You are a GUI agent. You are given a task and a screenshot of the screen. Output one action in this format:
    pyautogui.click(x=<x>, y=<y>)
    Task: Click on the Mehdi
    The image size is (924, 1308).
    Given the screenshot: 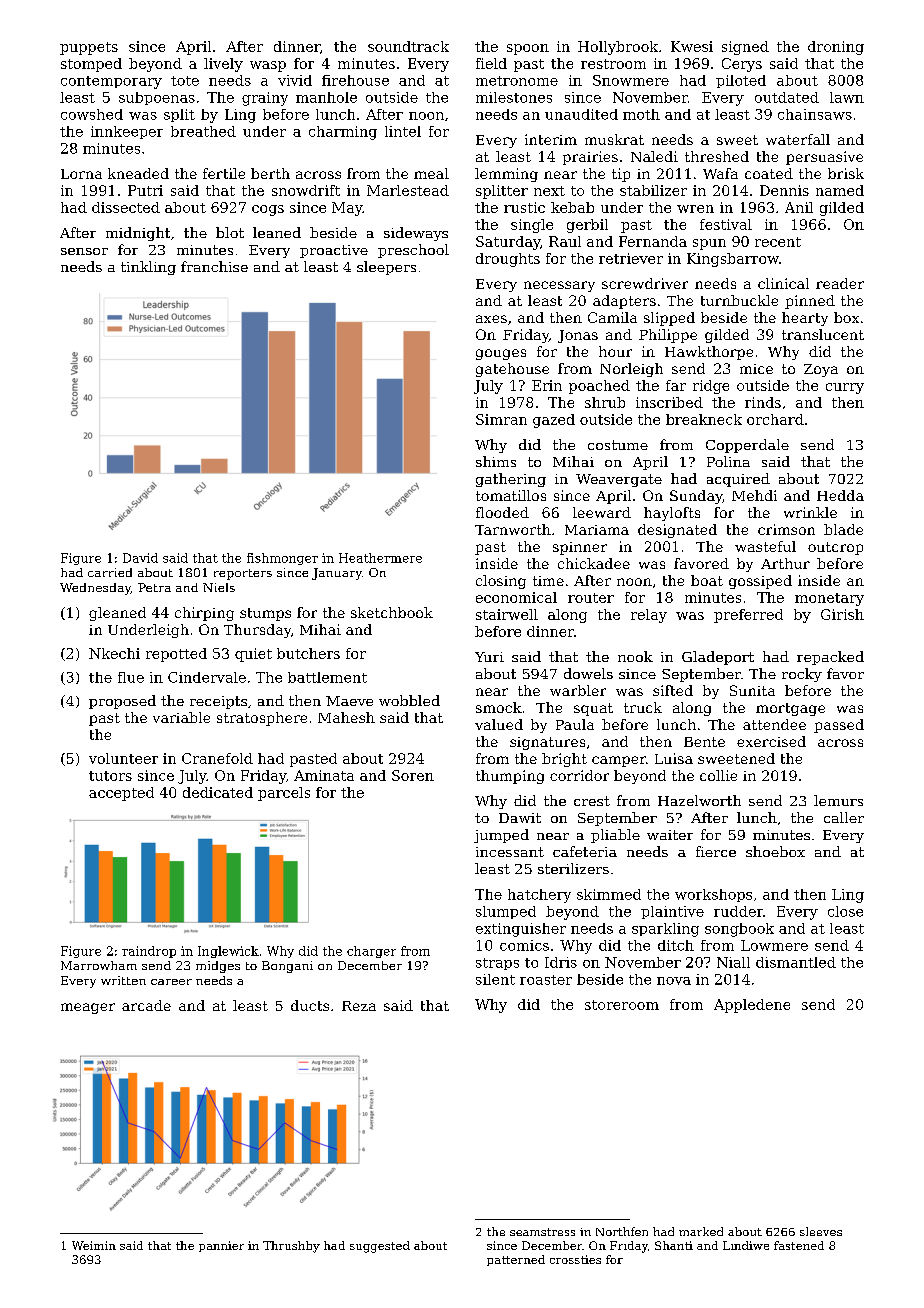 What is the action you would take?
    pyautogui.click(x=754, y=495)
